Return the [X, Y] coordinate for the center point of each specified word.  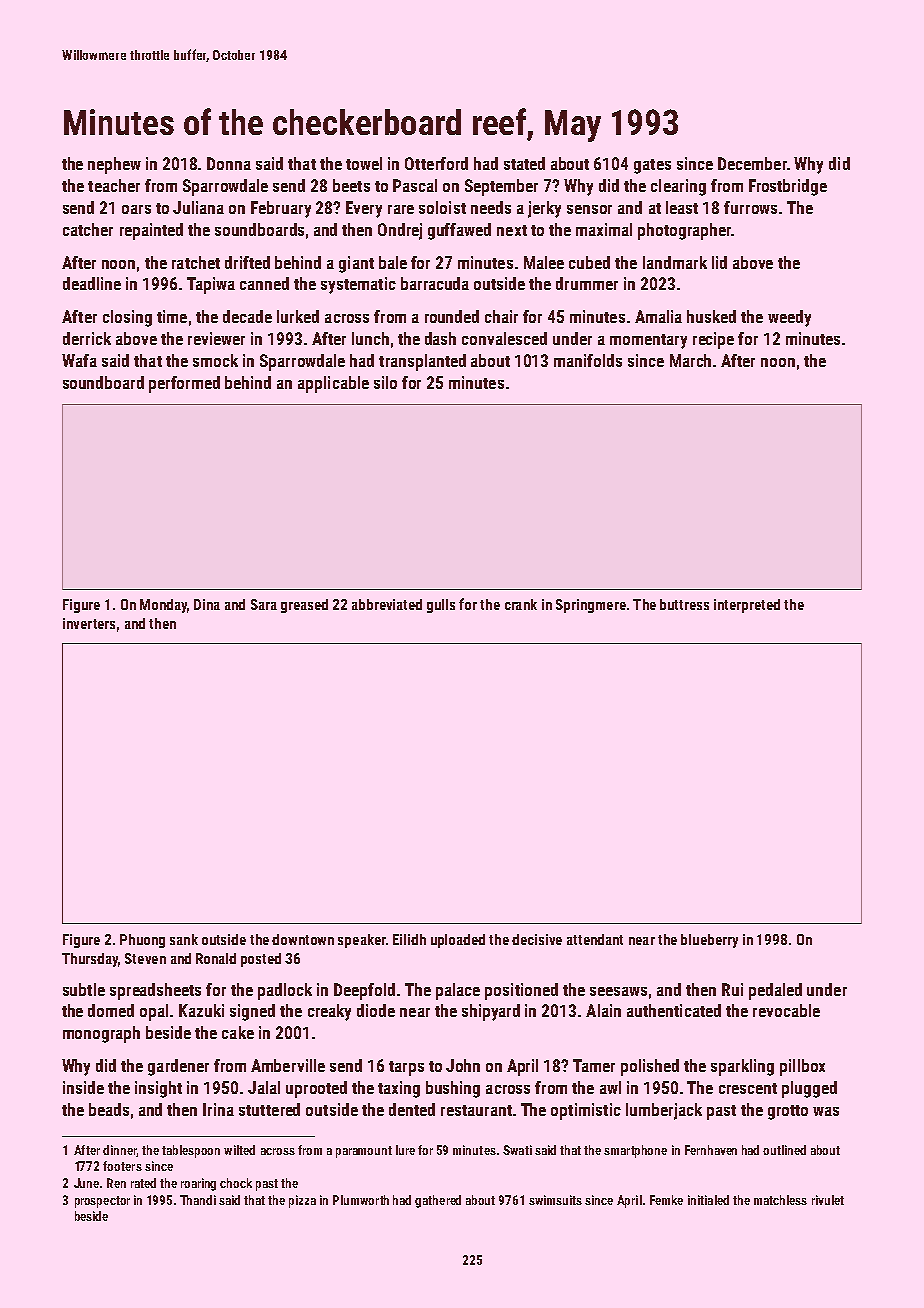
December [752, 163]
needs [491, 207]
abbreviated [387, 604]
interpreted [747, 606]
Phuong [142, 941]
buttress [684, 604]
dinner [120, 1151]
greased [304, 606]
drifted [247, 262]
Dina [207, 604]
